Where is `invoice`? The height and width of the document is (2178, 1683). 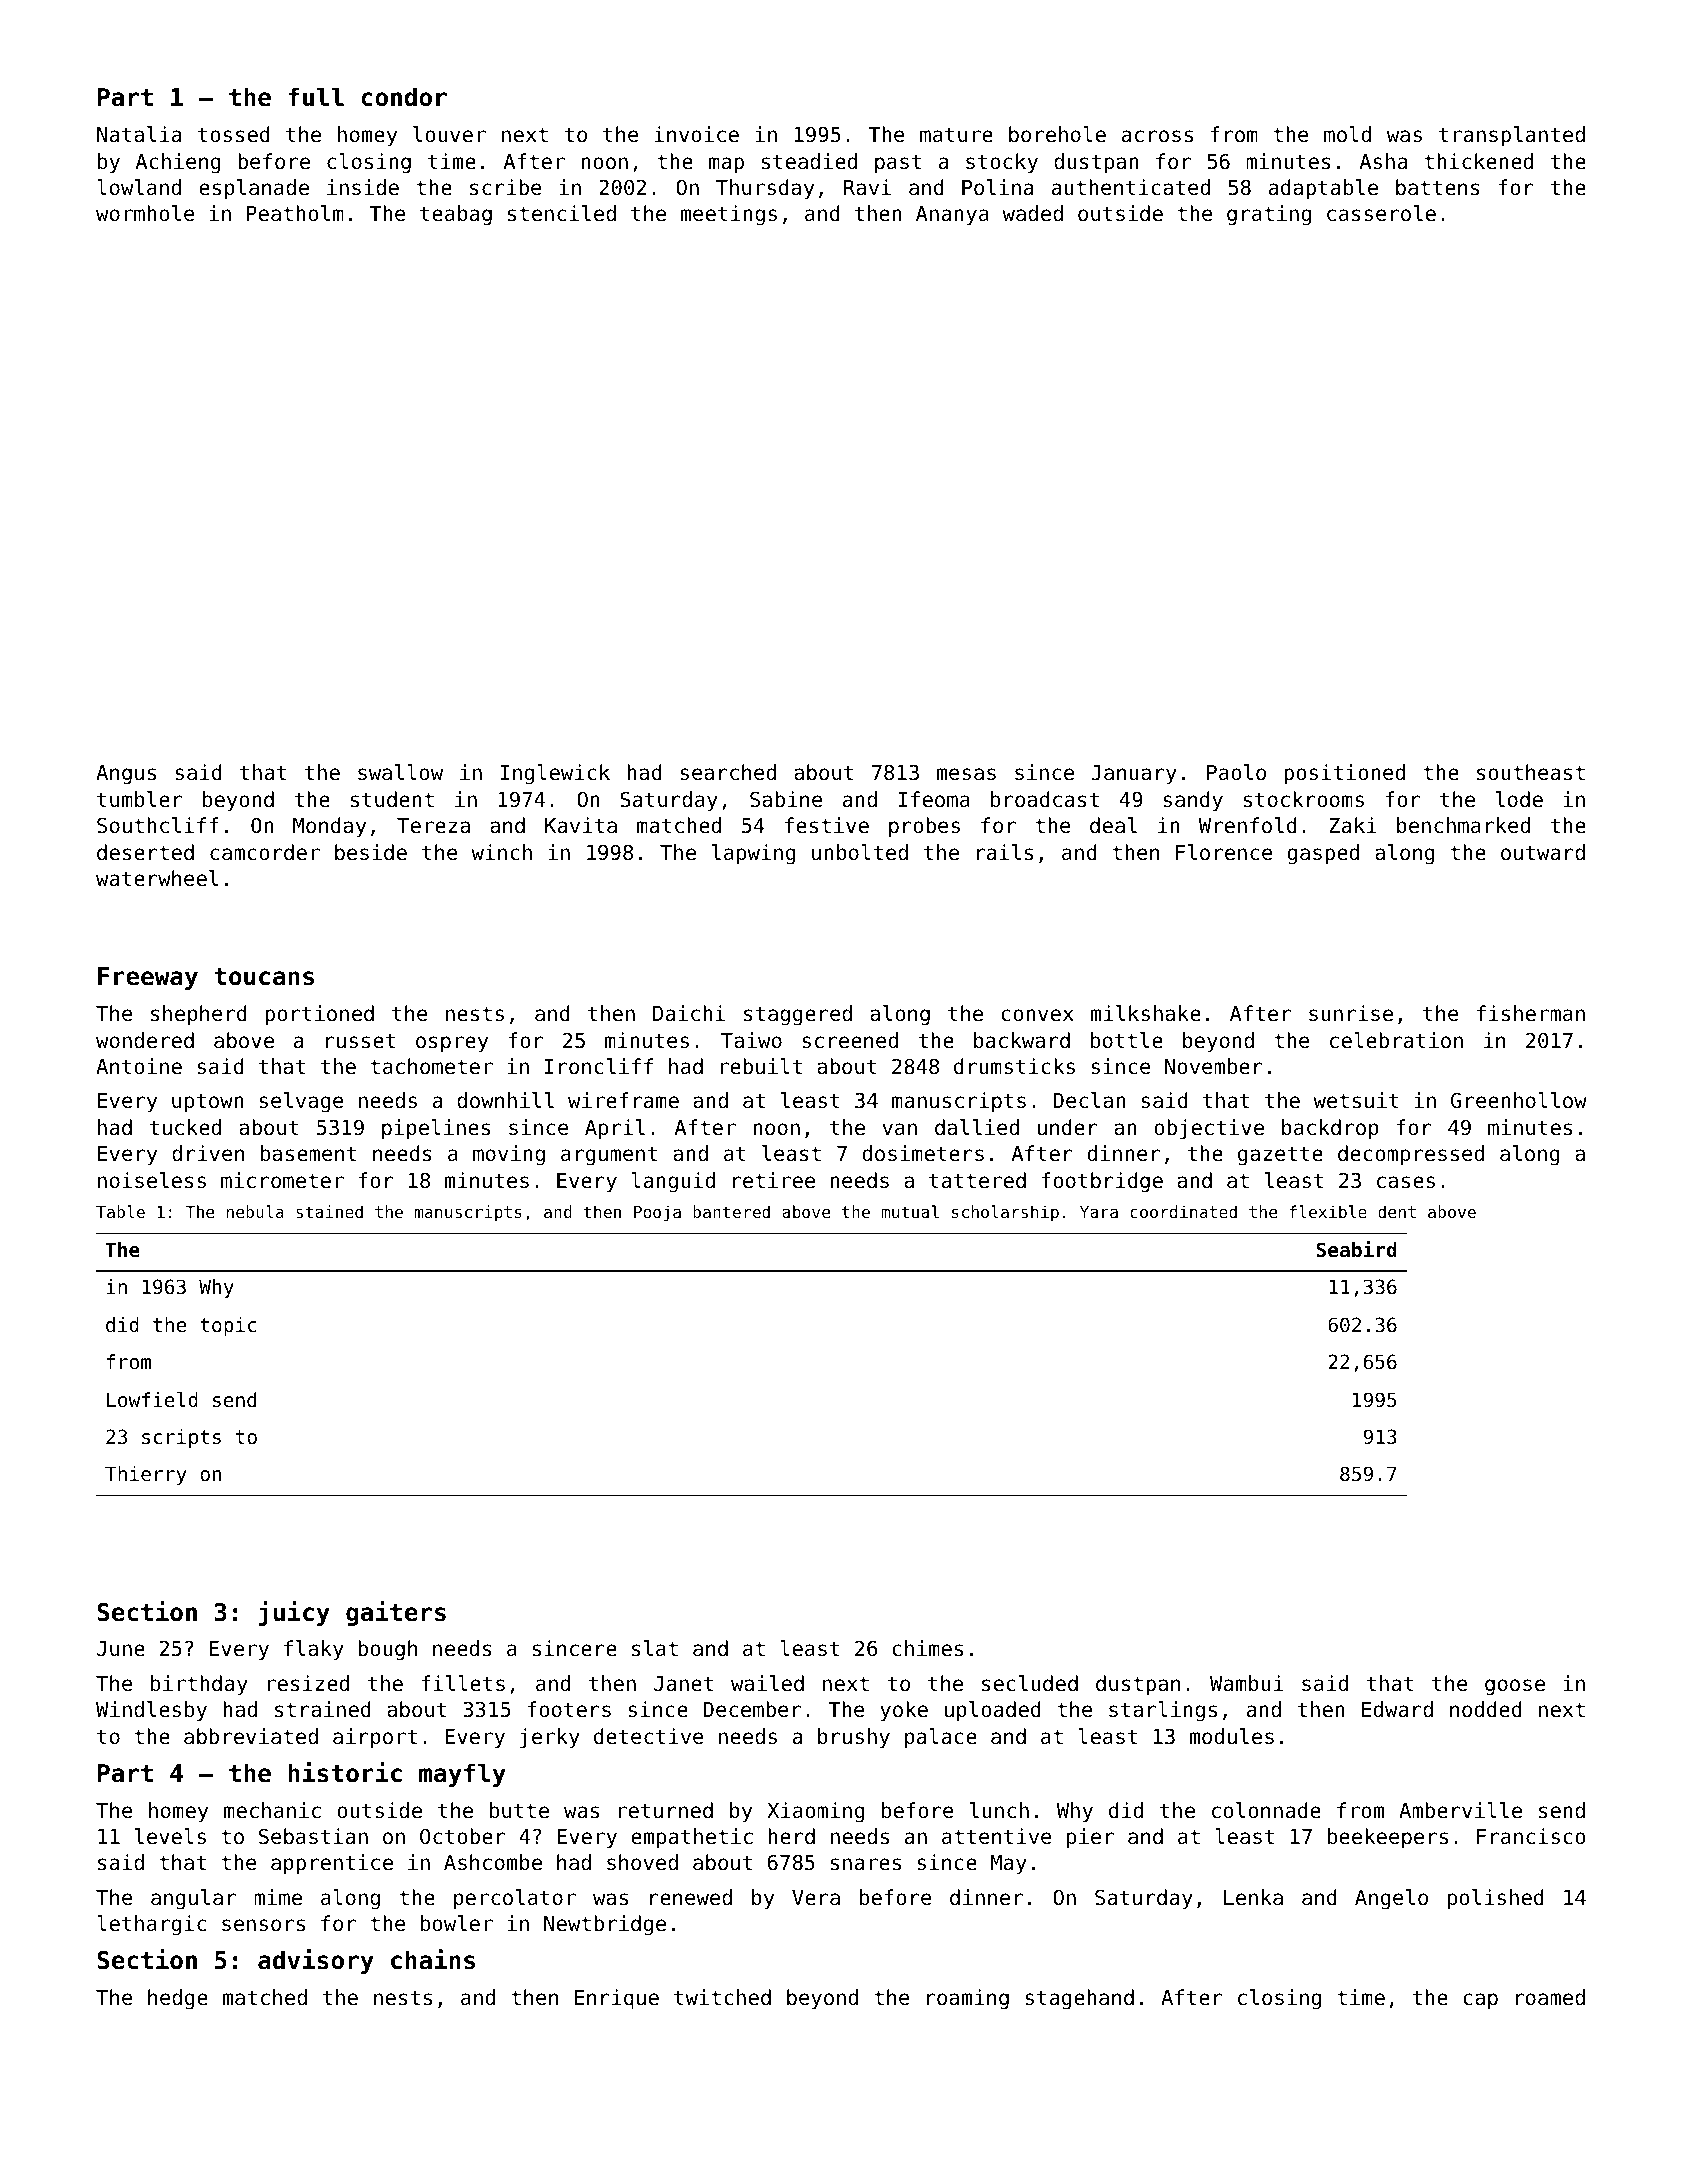 invoice is located at coordinates (697, 134).
